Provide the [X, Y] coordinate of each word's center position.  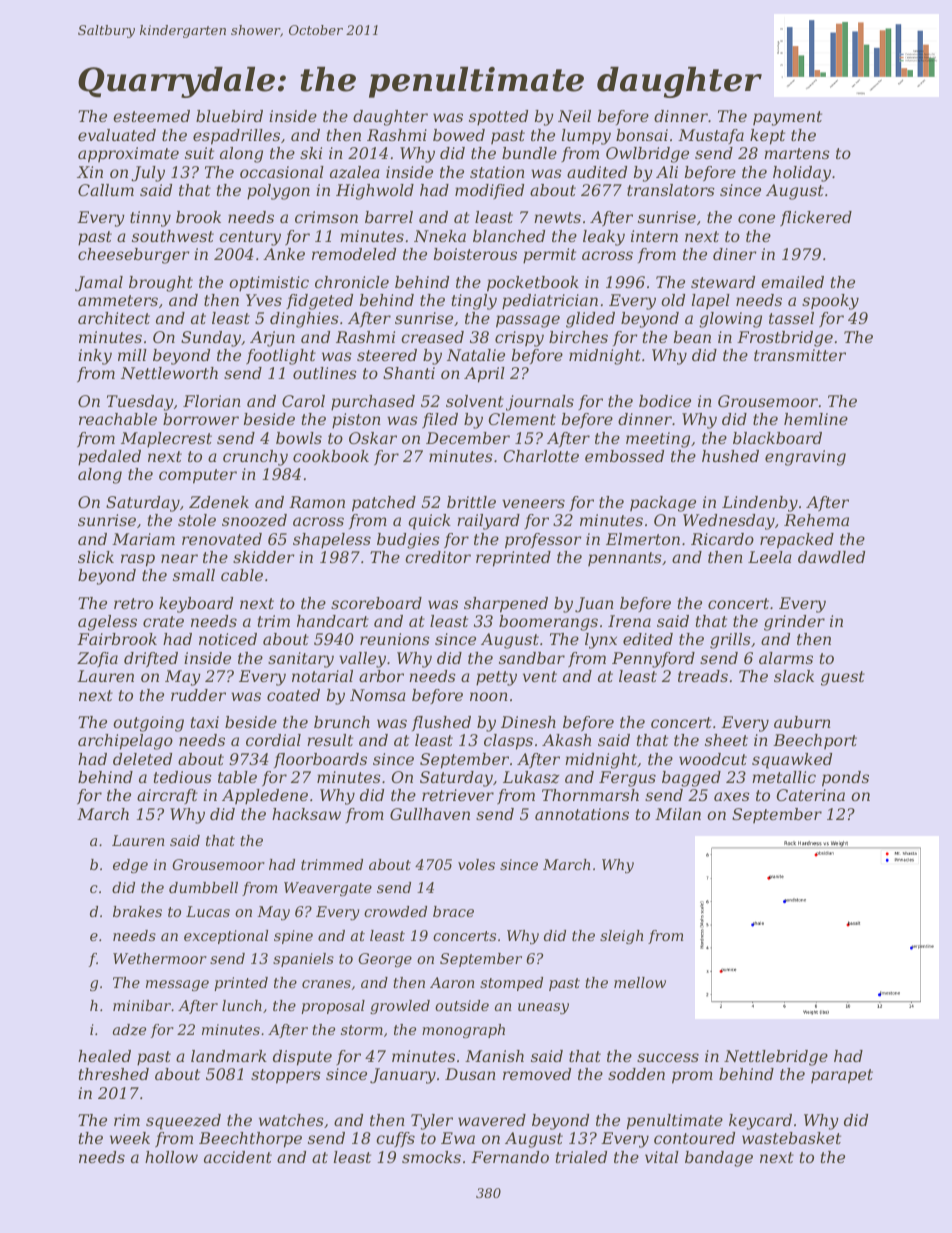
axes [732, 796]
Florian [212, 401]
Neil [574, 116]
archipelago [125, 742]
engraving [805, 458]
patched [384, 504]
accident [238, 1157]
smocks [431, 1157]
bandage [719, 1159]
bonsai [642, 135]
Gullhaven [430, 814]
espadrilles [236, 137]
